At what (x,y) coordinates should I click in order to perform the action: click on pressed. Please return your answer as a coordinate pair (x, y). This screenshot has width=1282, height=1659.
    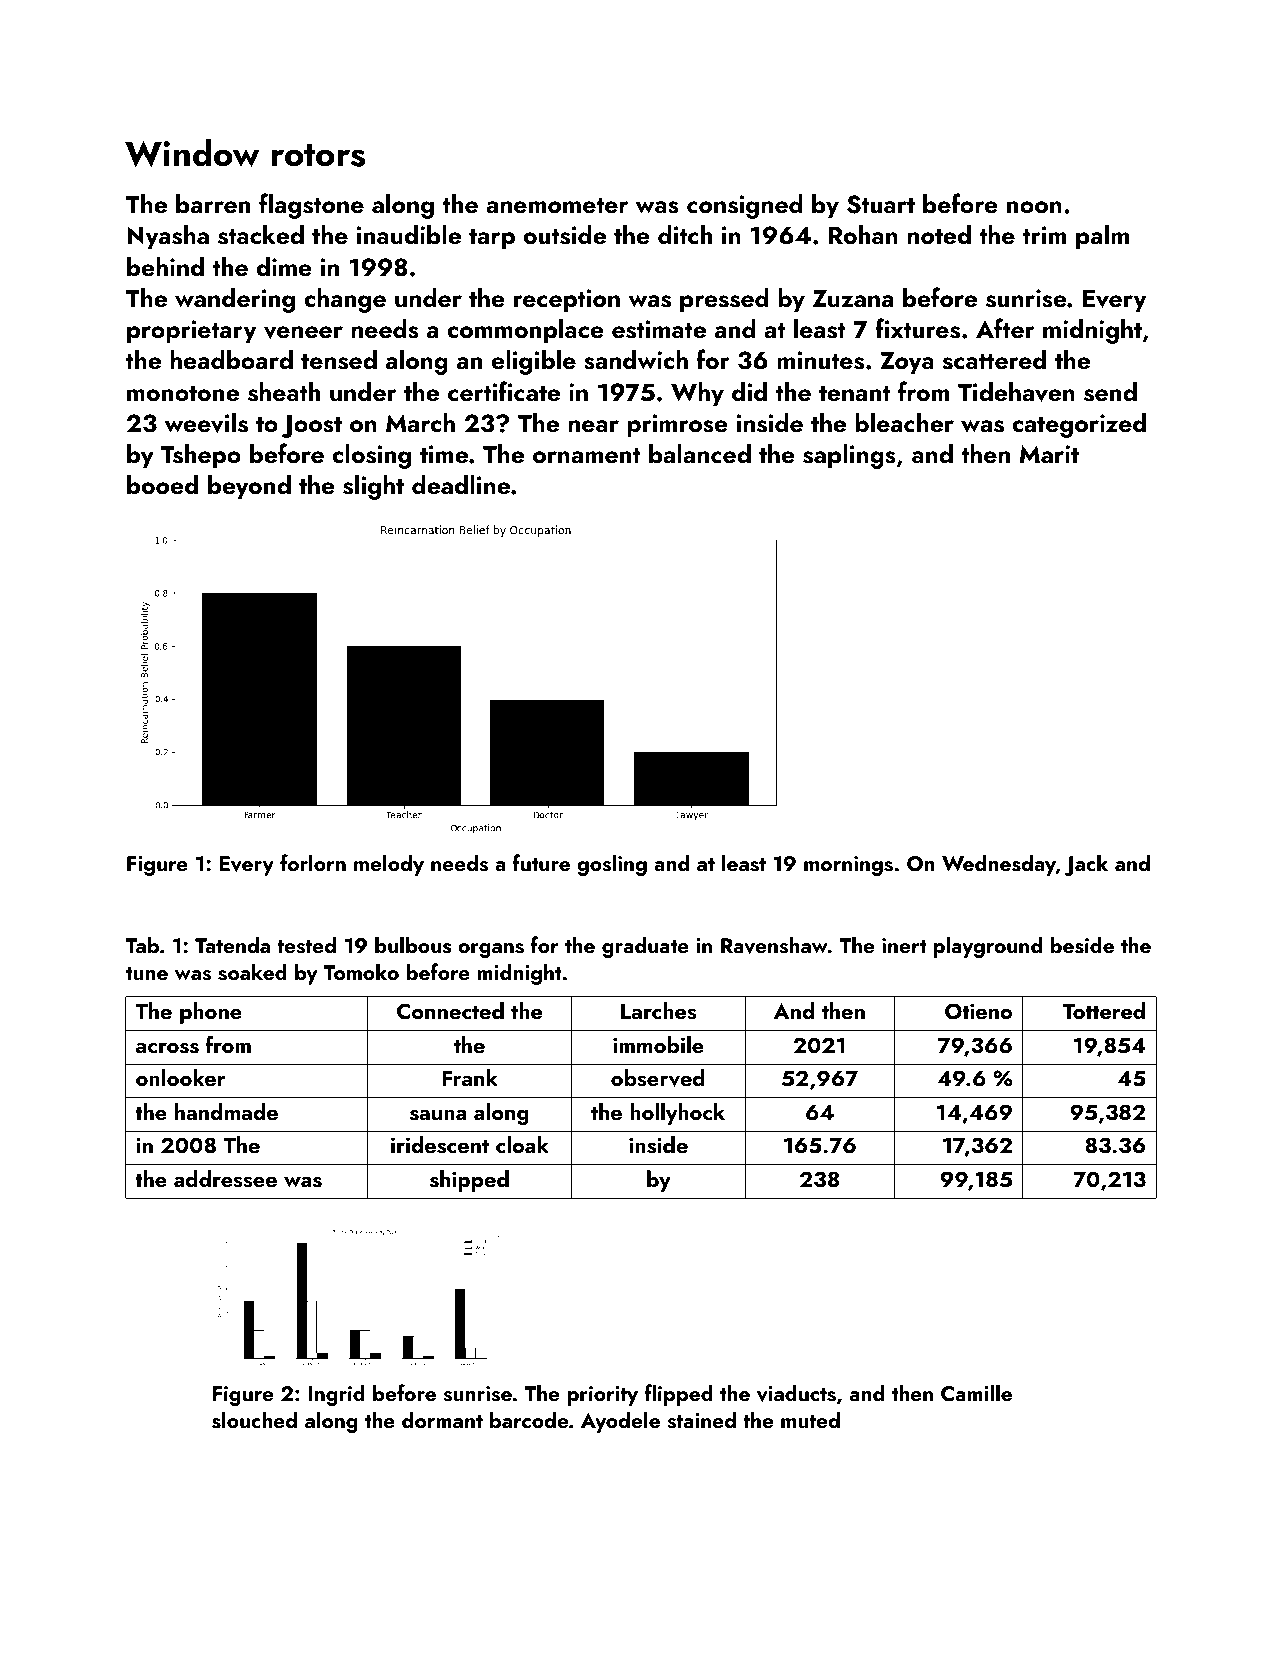
    Looking at the image, I should click on (724, 300).
